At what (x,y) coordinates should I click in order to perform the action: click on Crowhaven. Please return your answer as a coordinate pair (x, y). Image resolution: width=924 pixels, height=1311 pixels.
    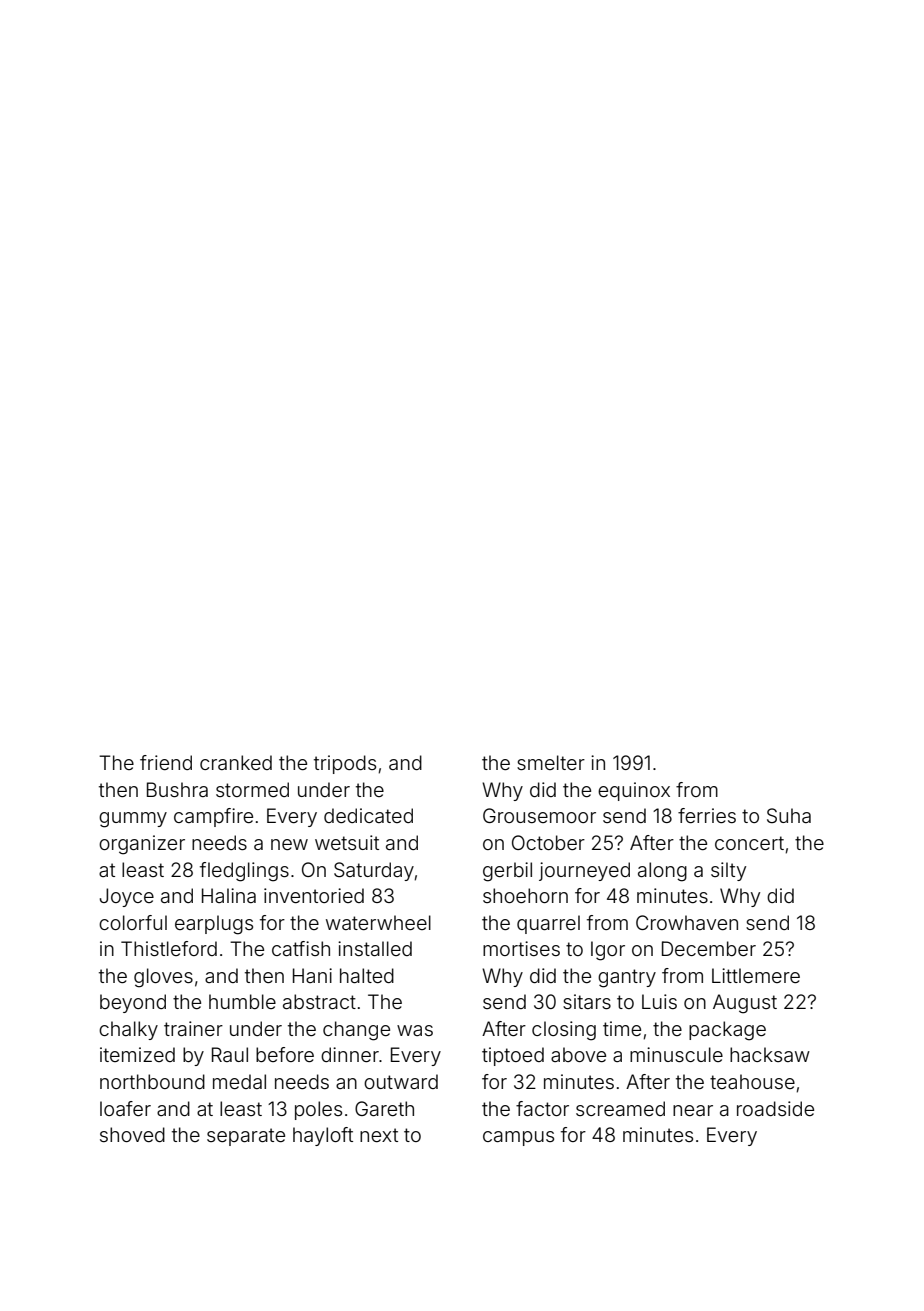
    Looking at the image, I should click on (687, 922).
